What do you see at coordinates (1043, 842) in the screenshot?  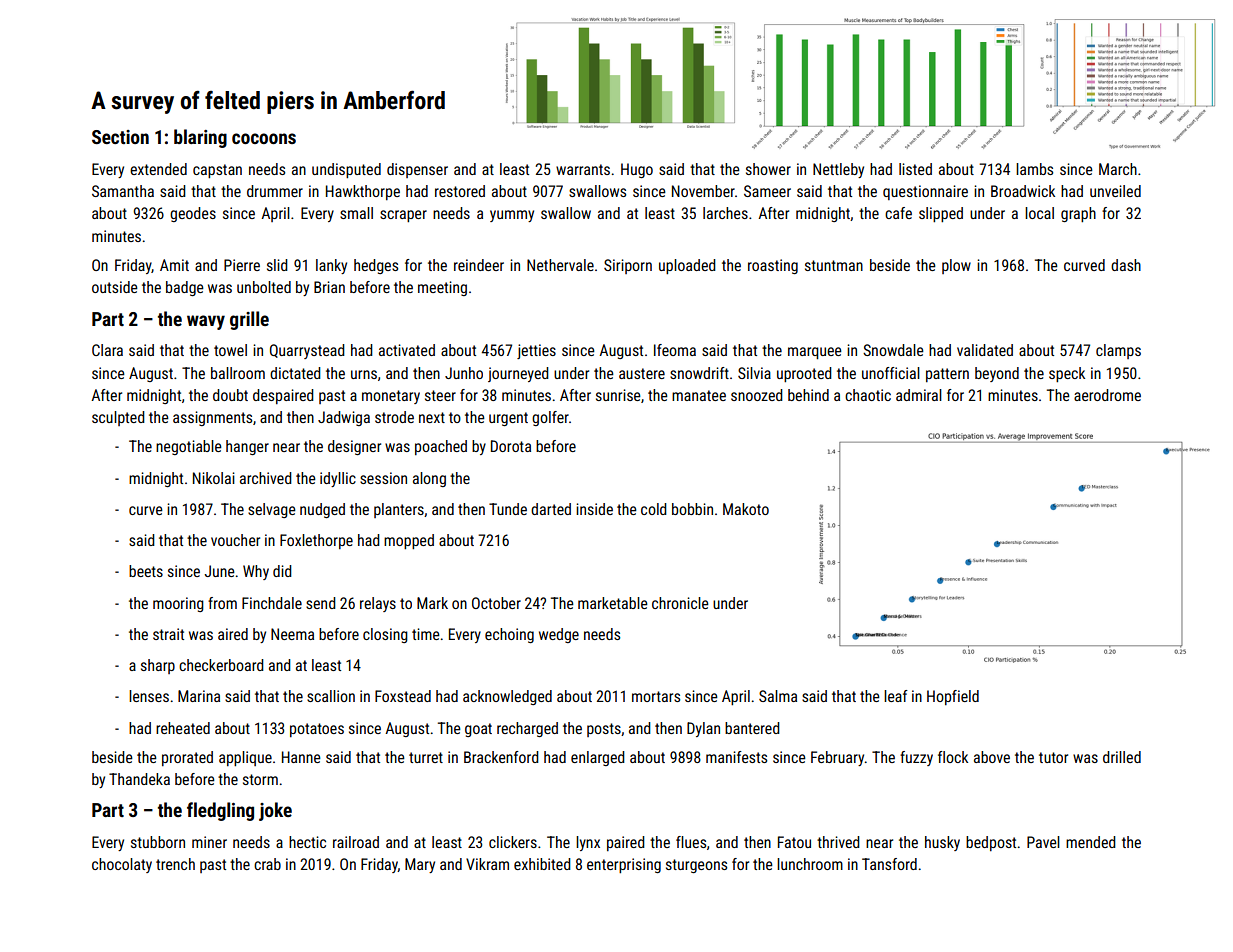 I see `Pavel` at bounding box center [1043, 842].
